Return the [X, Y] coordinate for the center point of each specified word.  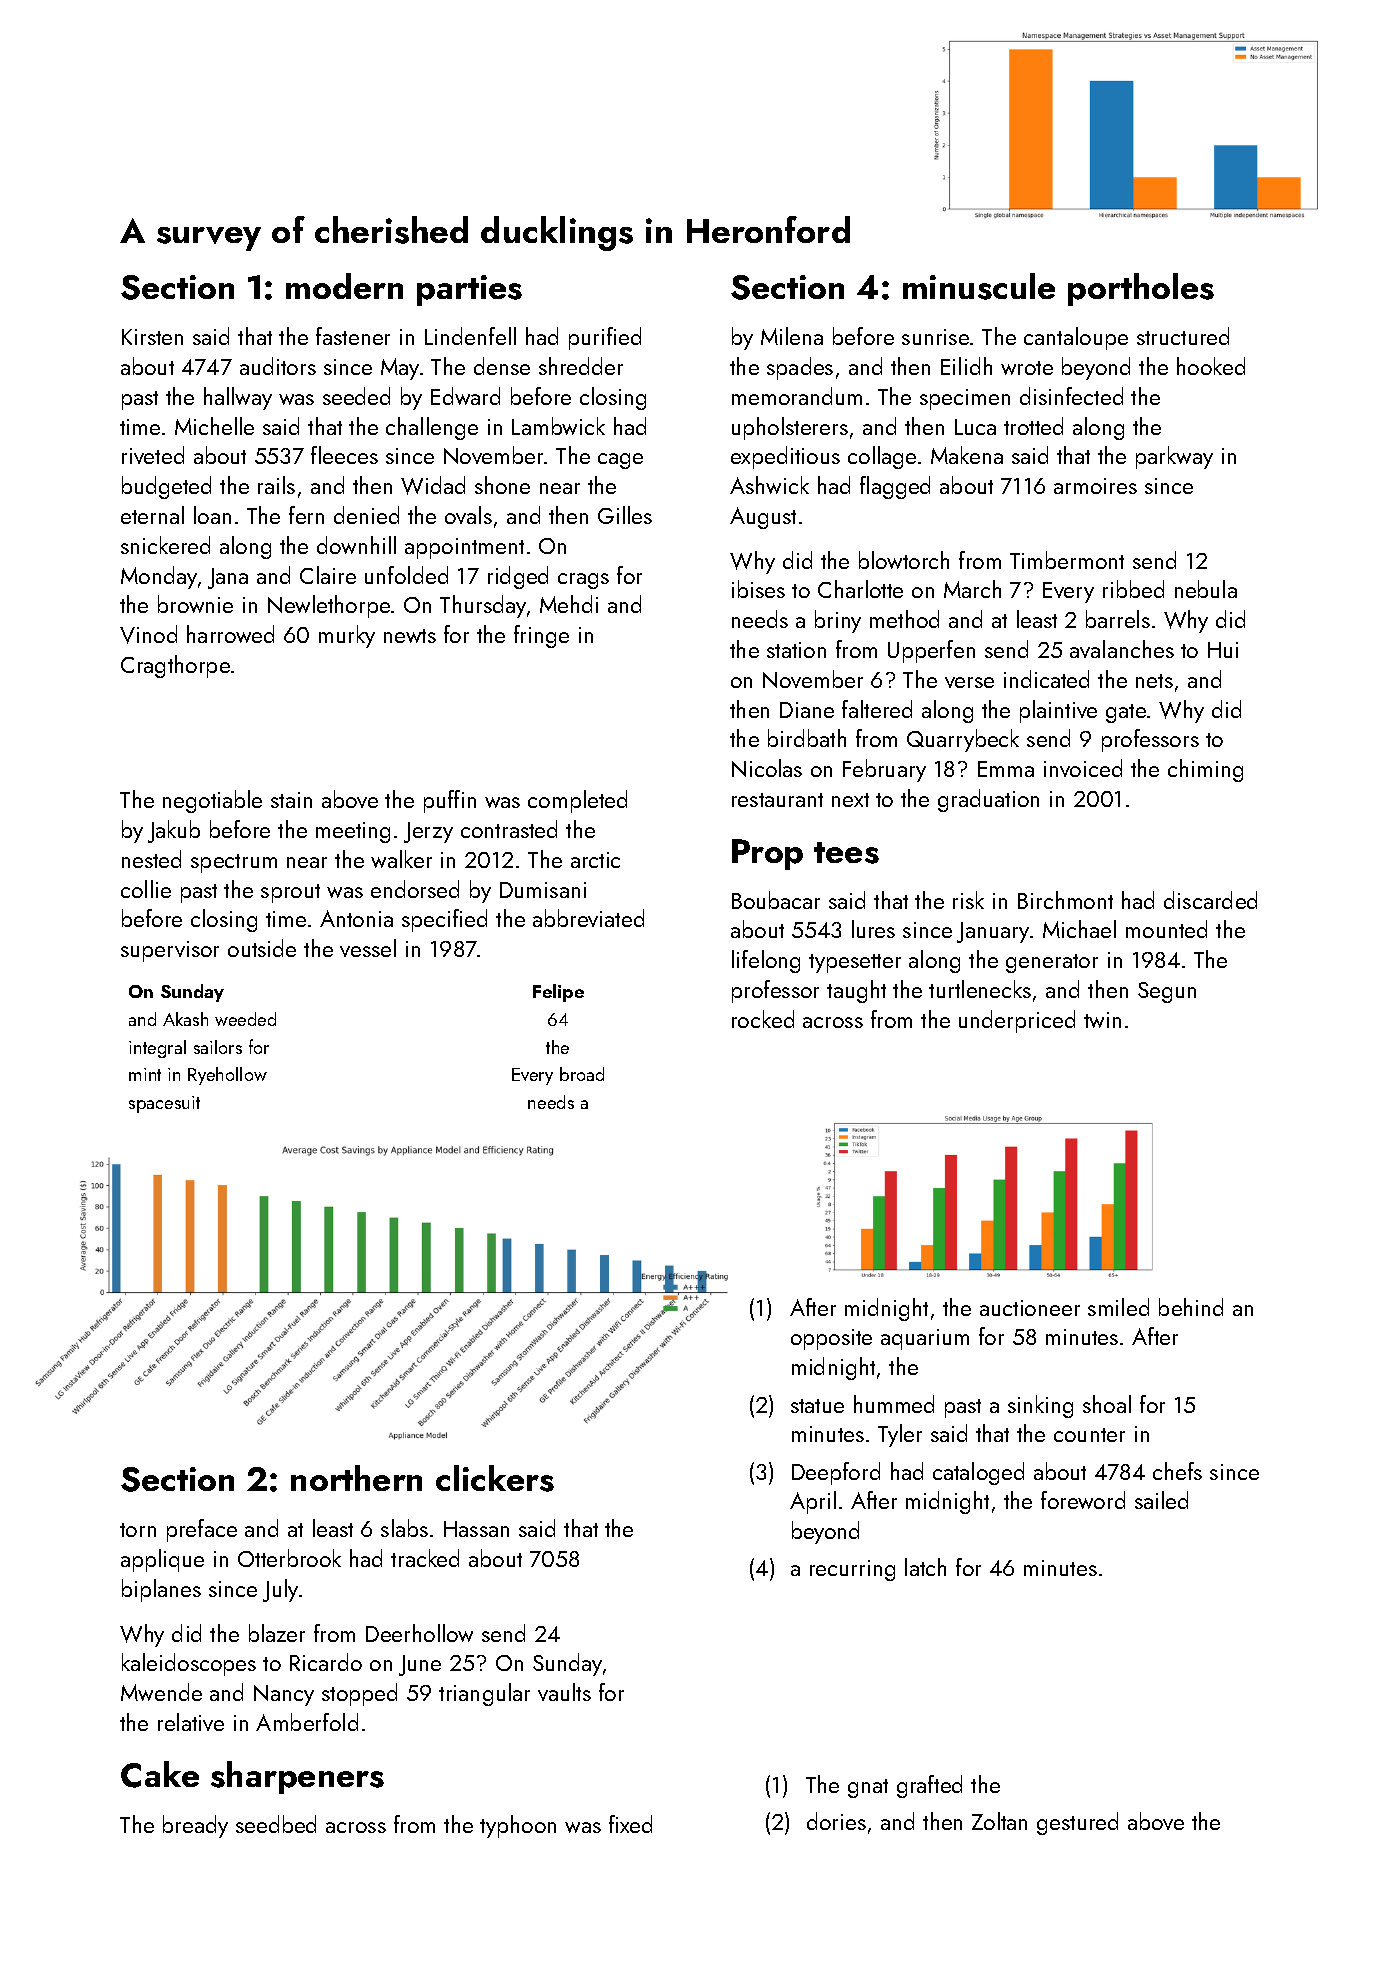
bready [195, 1826]
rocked [763, 1019]
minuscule [979, 286]
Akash [185, 1019]
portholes [1141, 289]
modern [344, 286]
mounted [1166, 929]
